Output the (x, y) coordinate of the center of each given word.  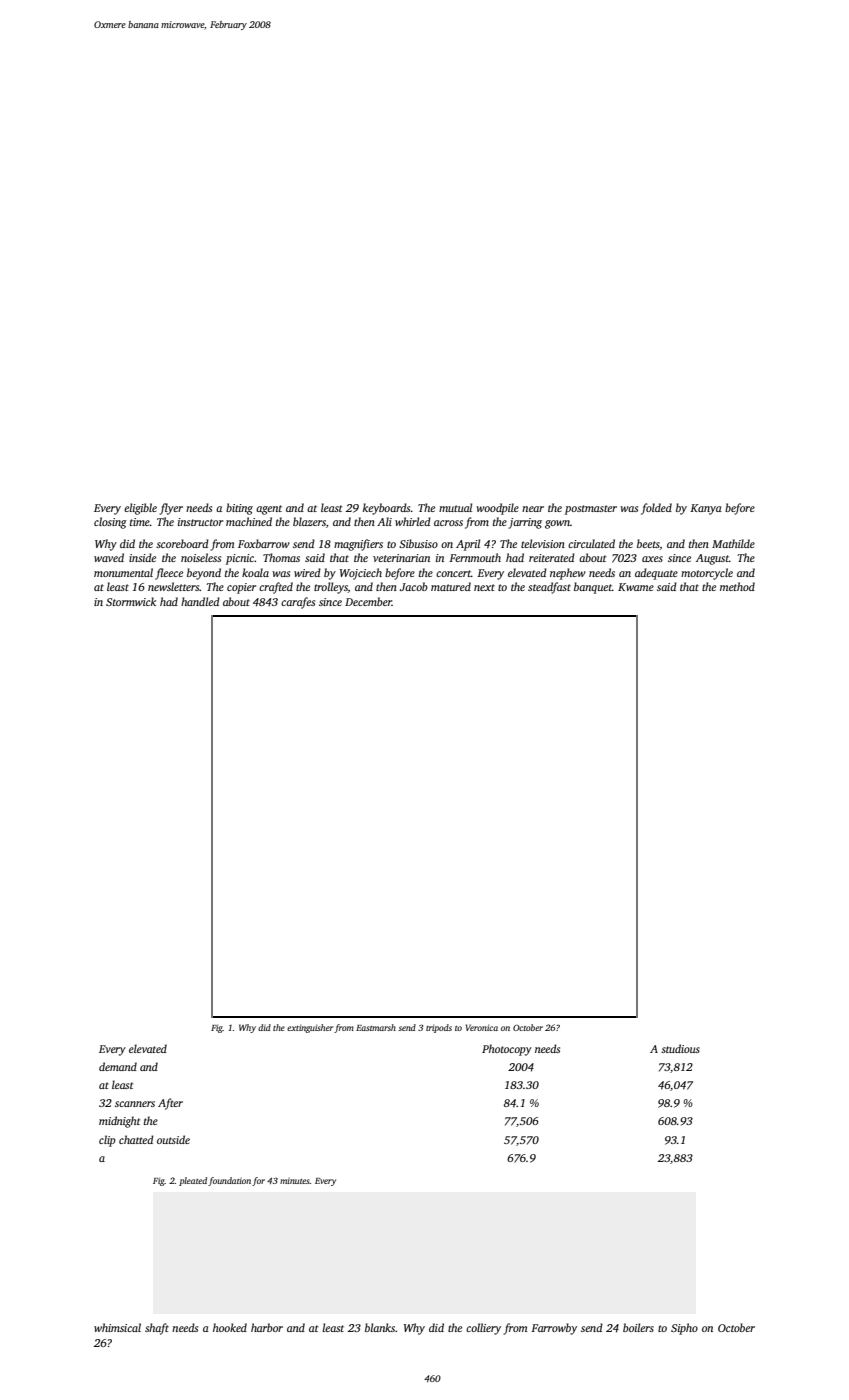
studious (680, 1048)
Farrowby (554, 1329)
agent (269, 510)
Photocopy (507, 1050)
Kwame (636, 587)
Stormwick (131, 601)
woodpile (497, 509)
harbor (267, 1327)
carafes (298, 603)
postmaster (591, 510)
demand (118, 1066)
